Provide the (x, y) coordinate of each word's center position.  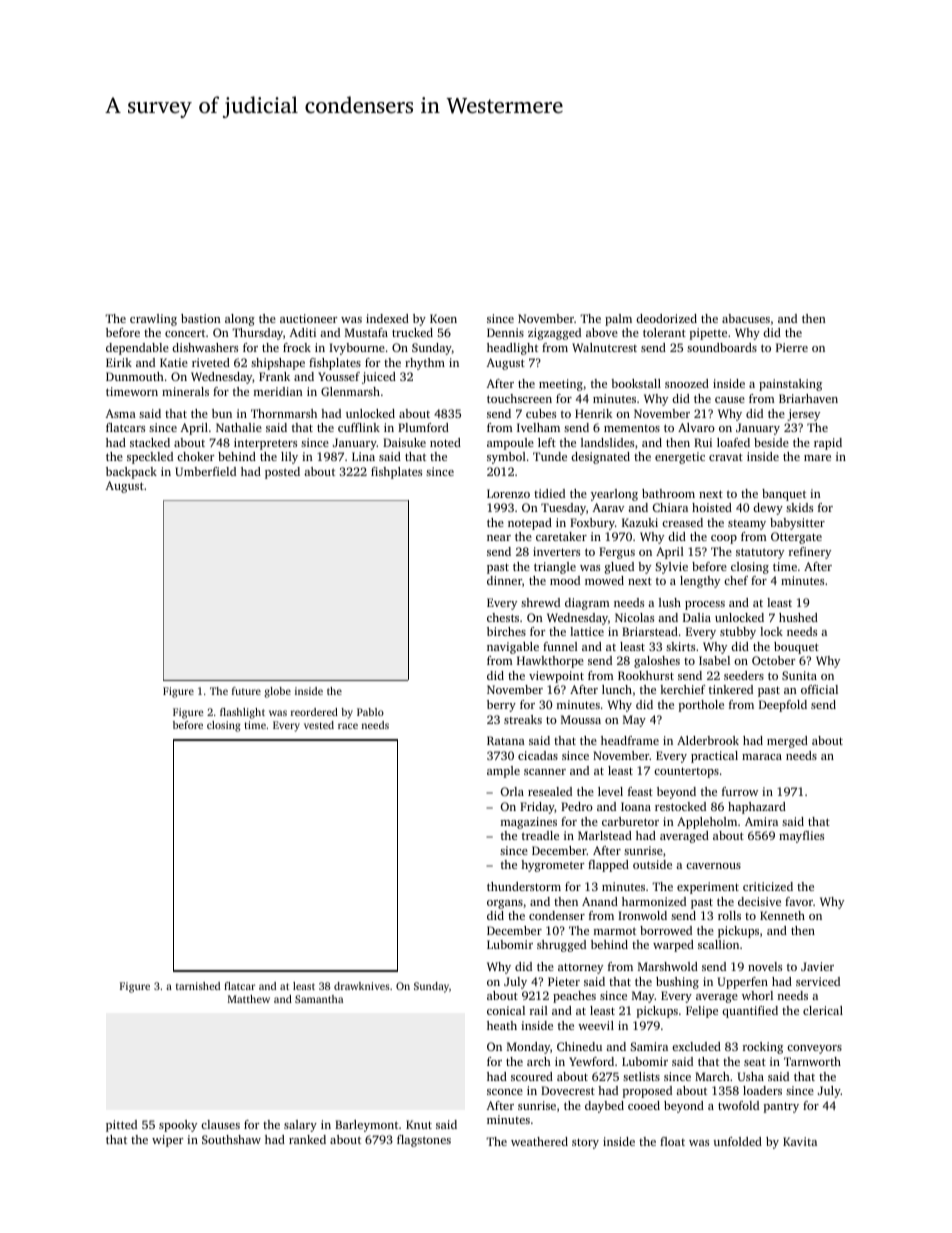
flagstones (424, 1141)
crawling (153, 320)
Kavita (800, 1141)
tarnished (198, 986)
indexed (387, 318)
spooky (178, 1126)
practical (714, 757)
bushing (677, 983)
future (246, 691)
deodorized (666, 318)
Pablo (370, 712)
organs (505, 904)
